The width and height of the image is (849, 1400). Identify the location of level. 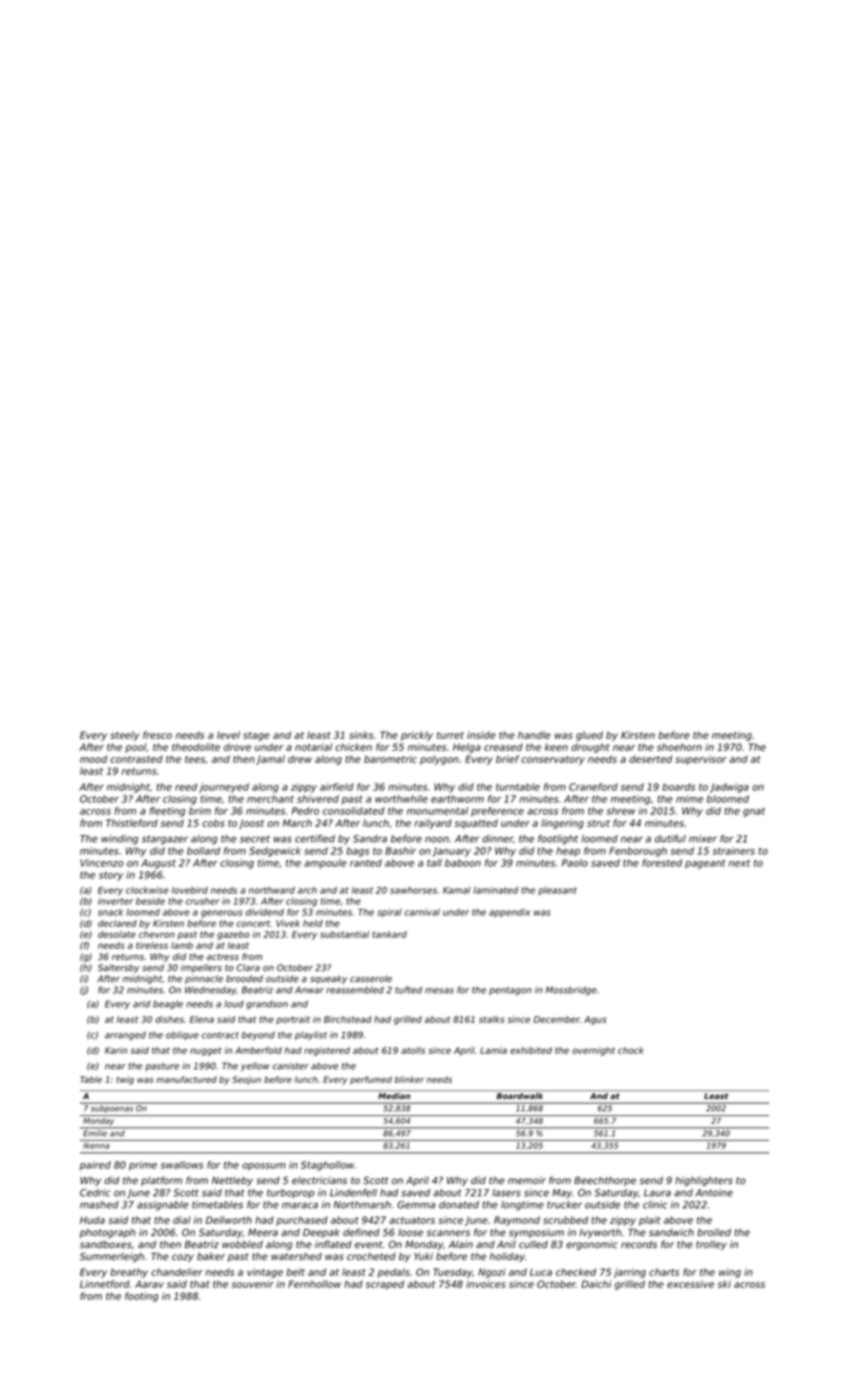
(228, 735).
